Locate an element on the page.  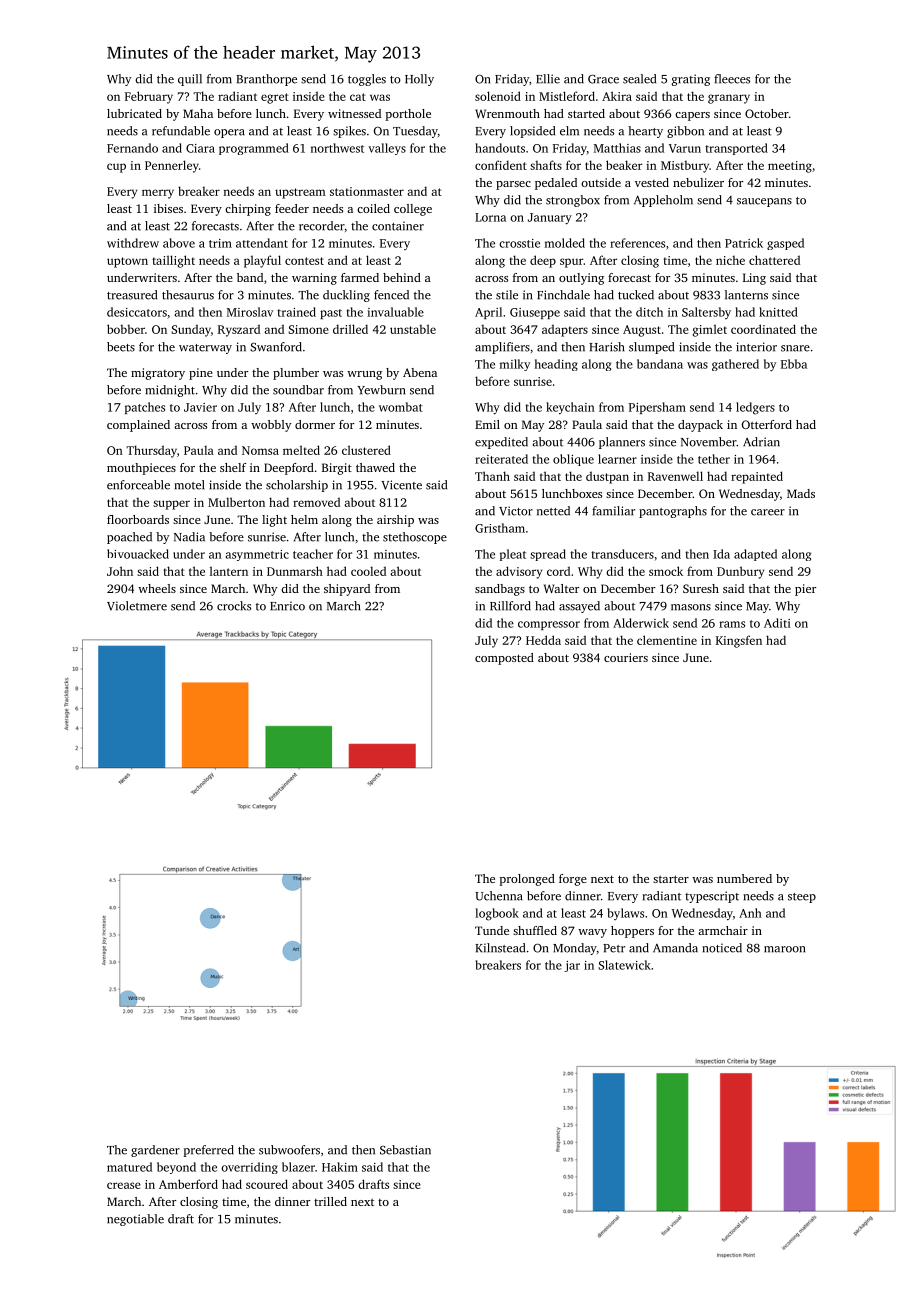
preferred is located at coordinates (209, 1151).
